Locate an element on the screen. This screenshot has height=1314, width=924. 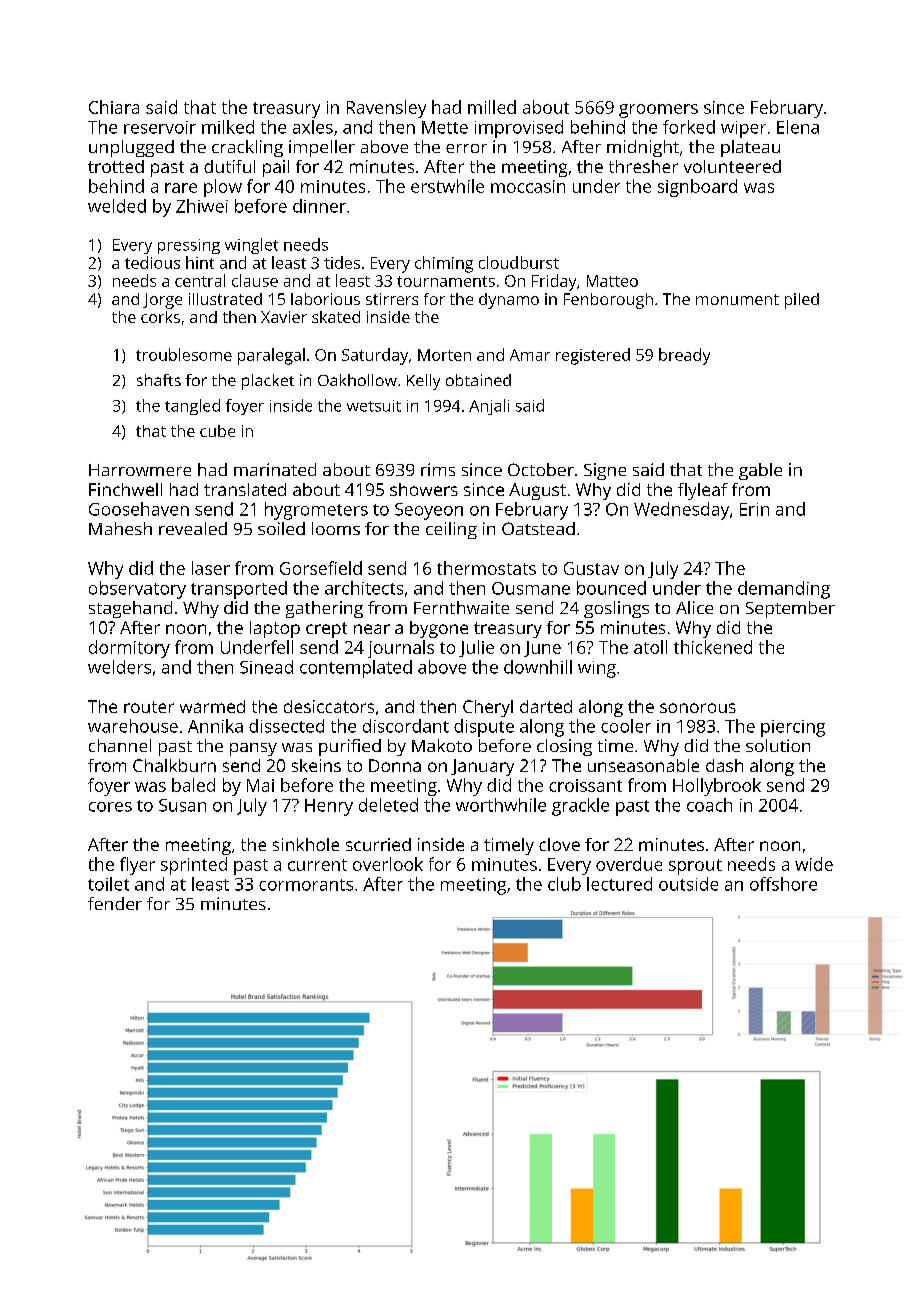
Finchwell is located at coordinates (125, 489).
